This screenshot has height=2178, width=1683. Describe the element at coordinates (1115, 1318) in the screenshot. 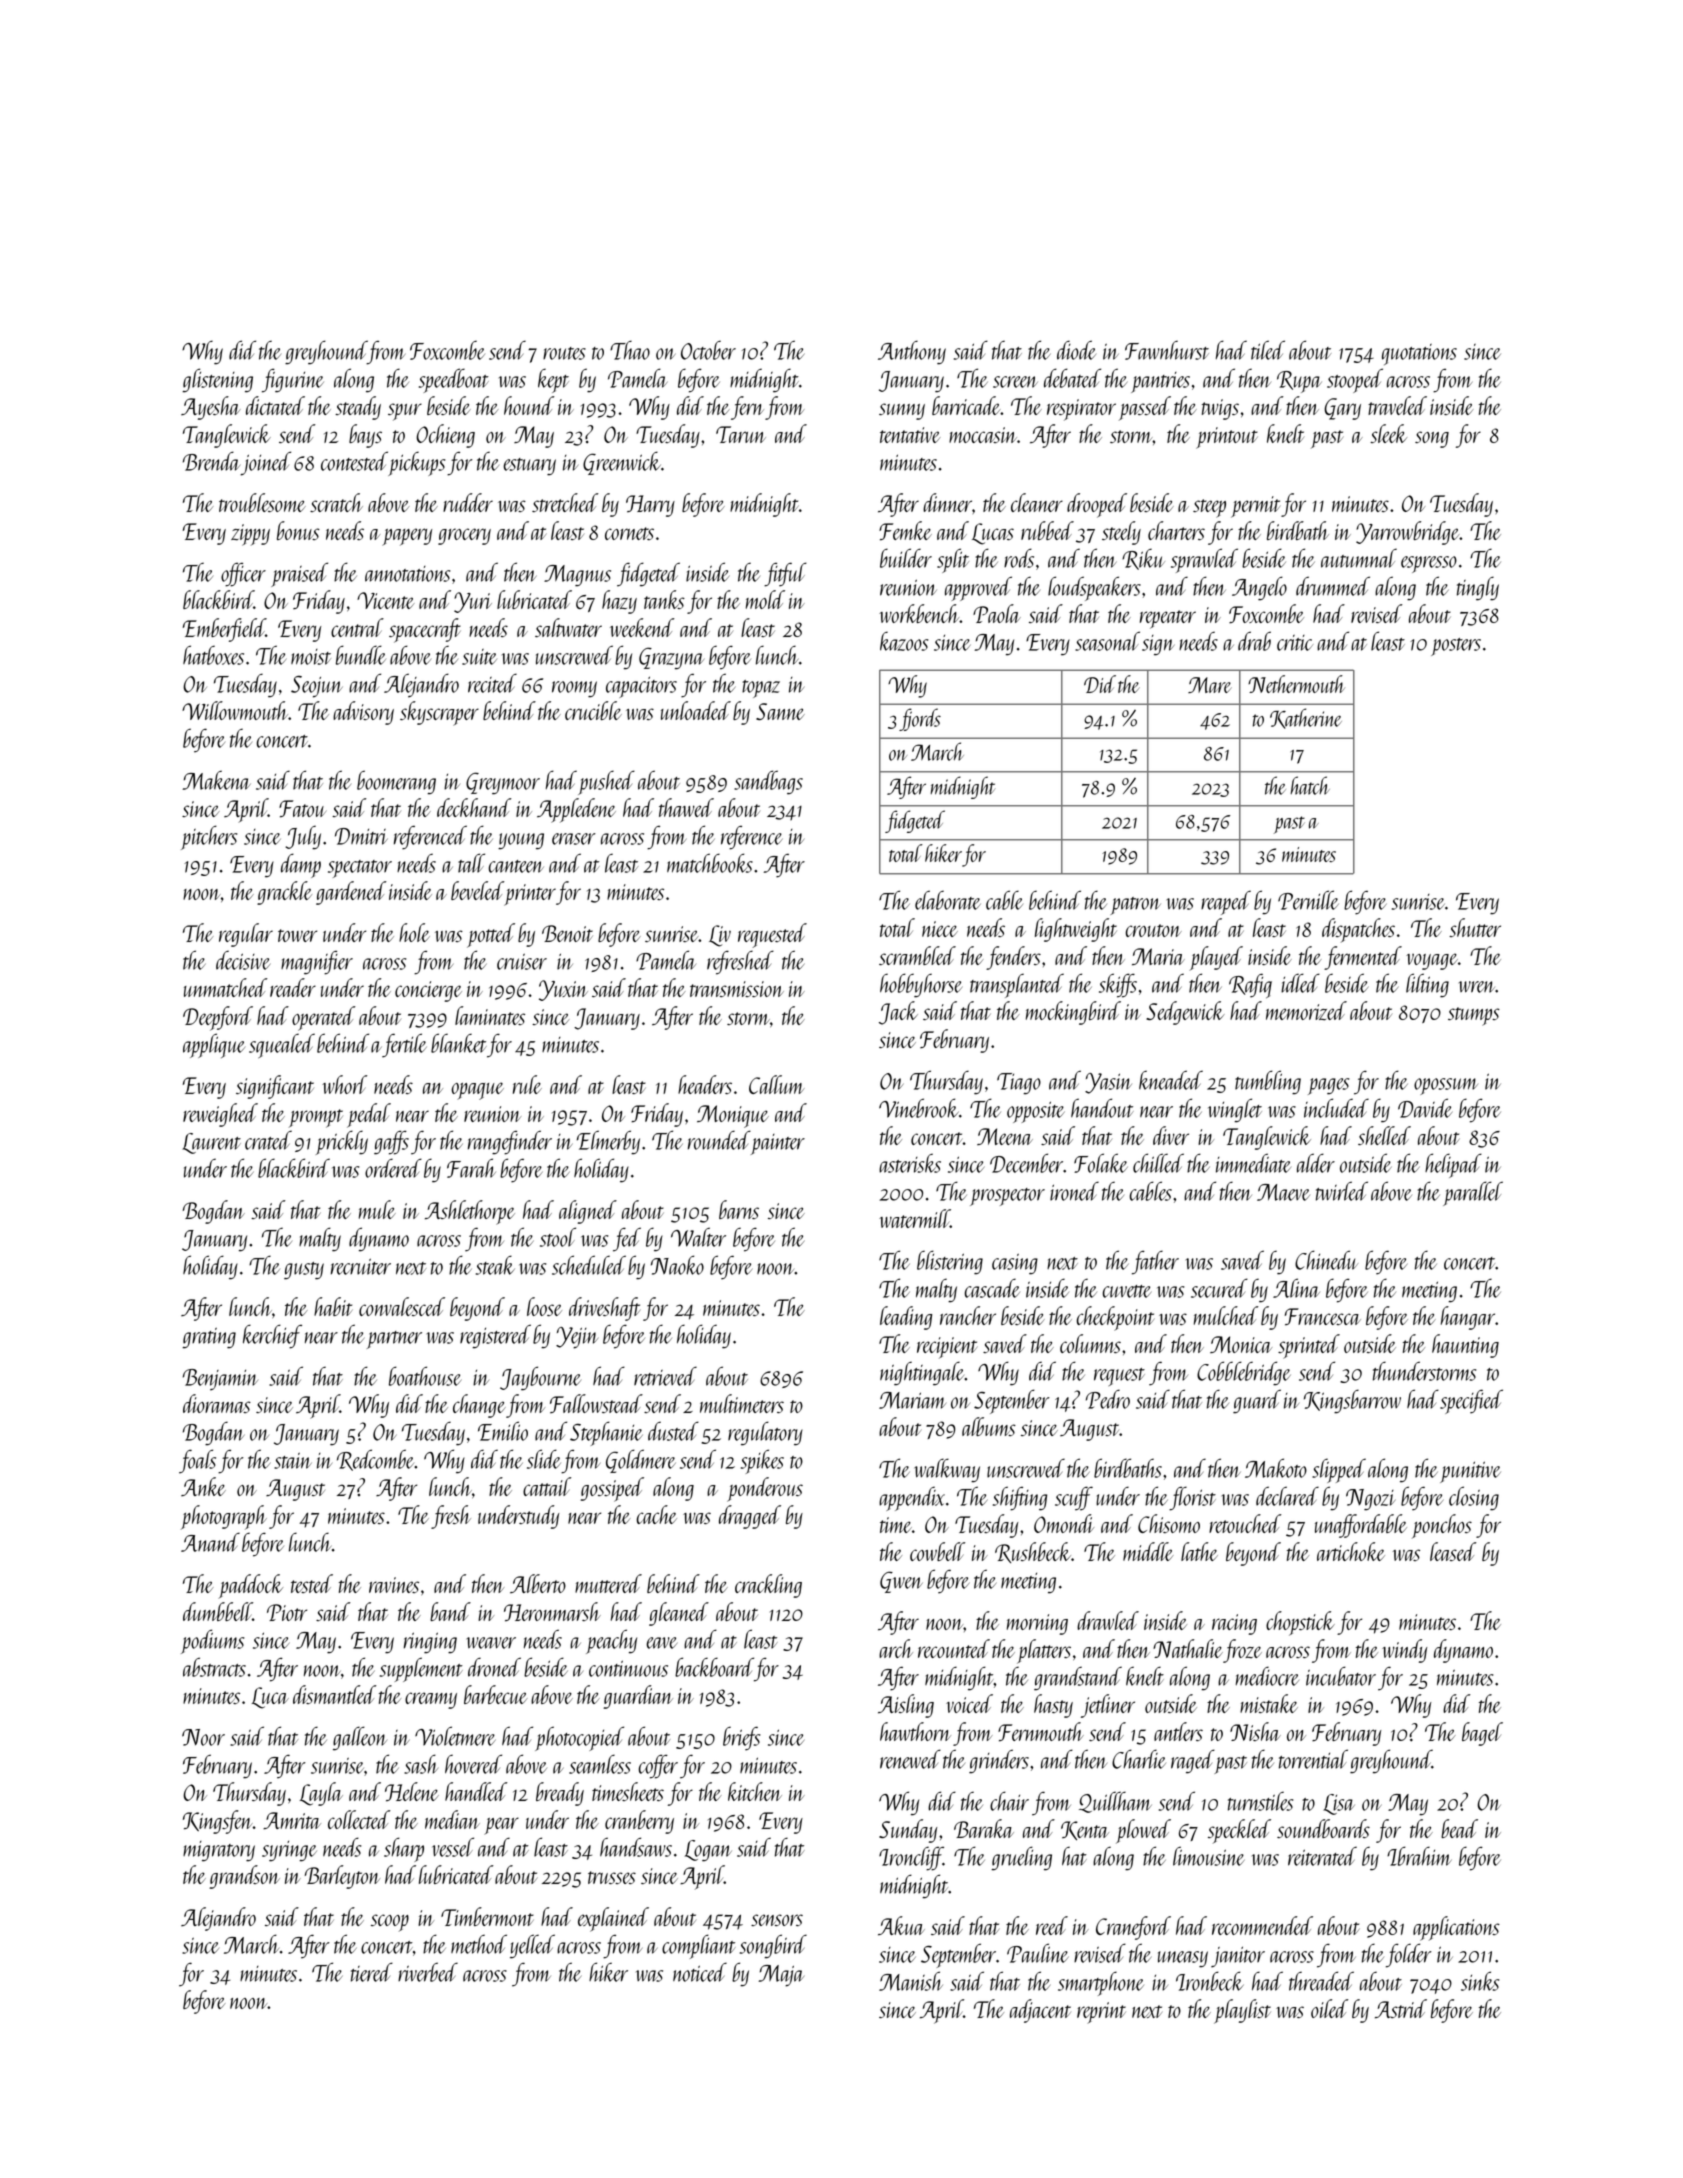

I see `checkpoint` at that location.
